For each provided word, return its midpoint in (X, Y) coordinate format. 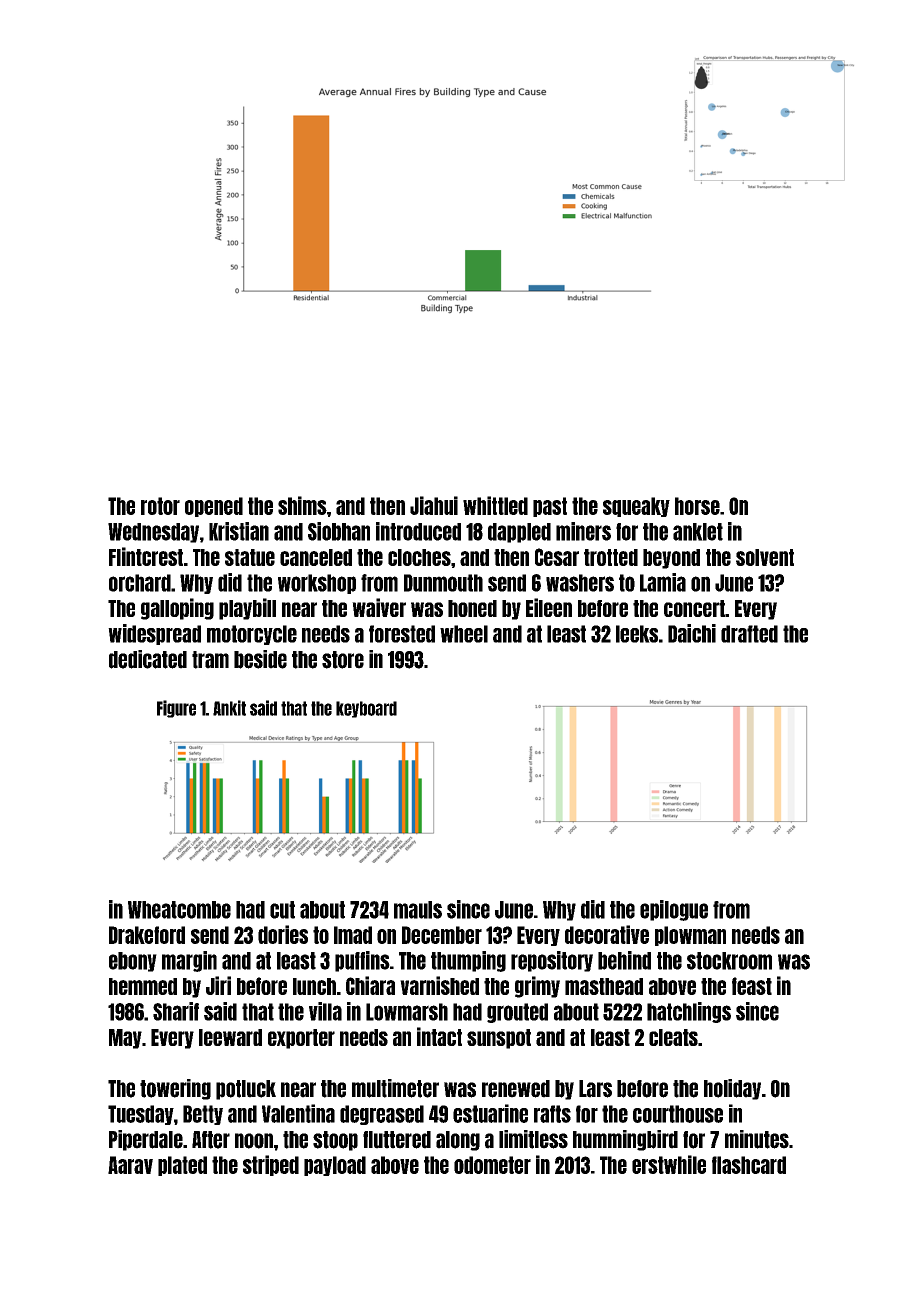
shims (302, 505)
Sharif (176, 1011)
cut (282, 910)
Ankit (229, 708)
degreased (382, 1115)
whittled (495, 505)
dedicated (148, 659)
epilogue (674, 910)
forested (402, 634)
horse (697, 506)
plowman (690, 936)
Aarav (130, 1165)
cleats (673, 1037)
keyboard (366, 709)
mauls (418, 910)
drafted (749, 634)
